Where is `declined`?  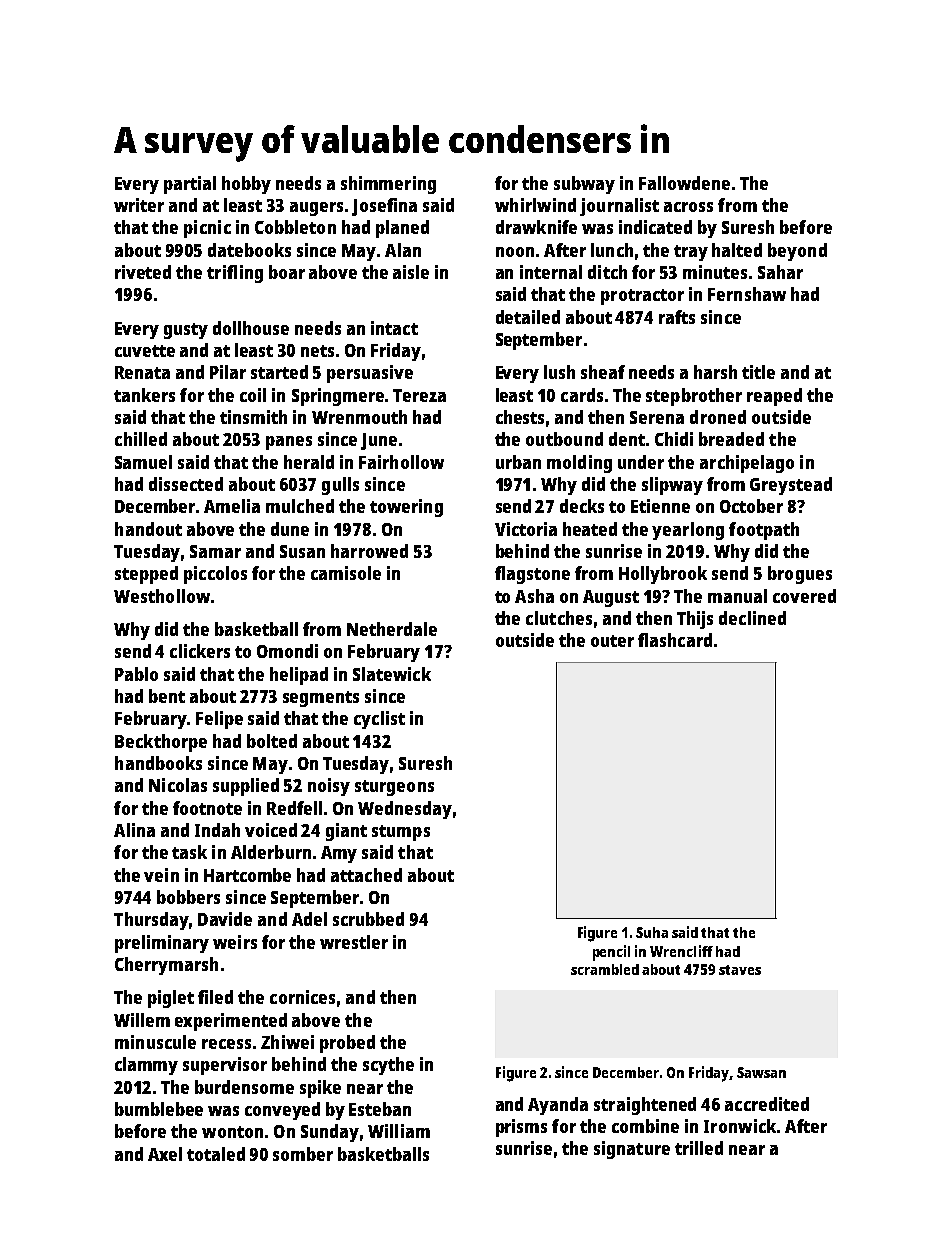 declined is located at coordinates (752, 618).
